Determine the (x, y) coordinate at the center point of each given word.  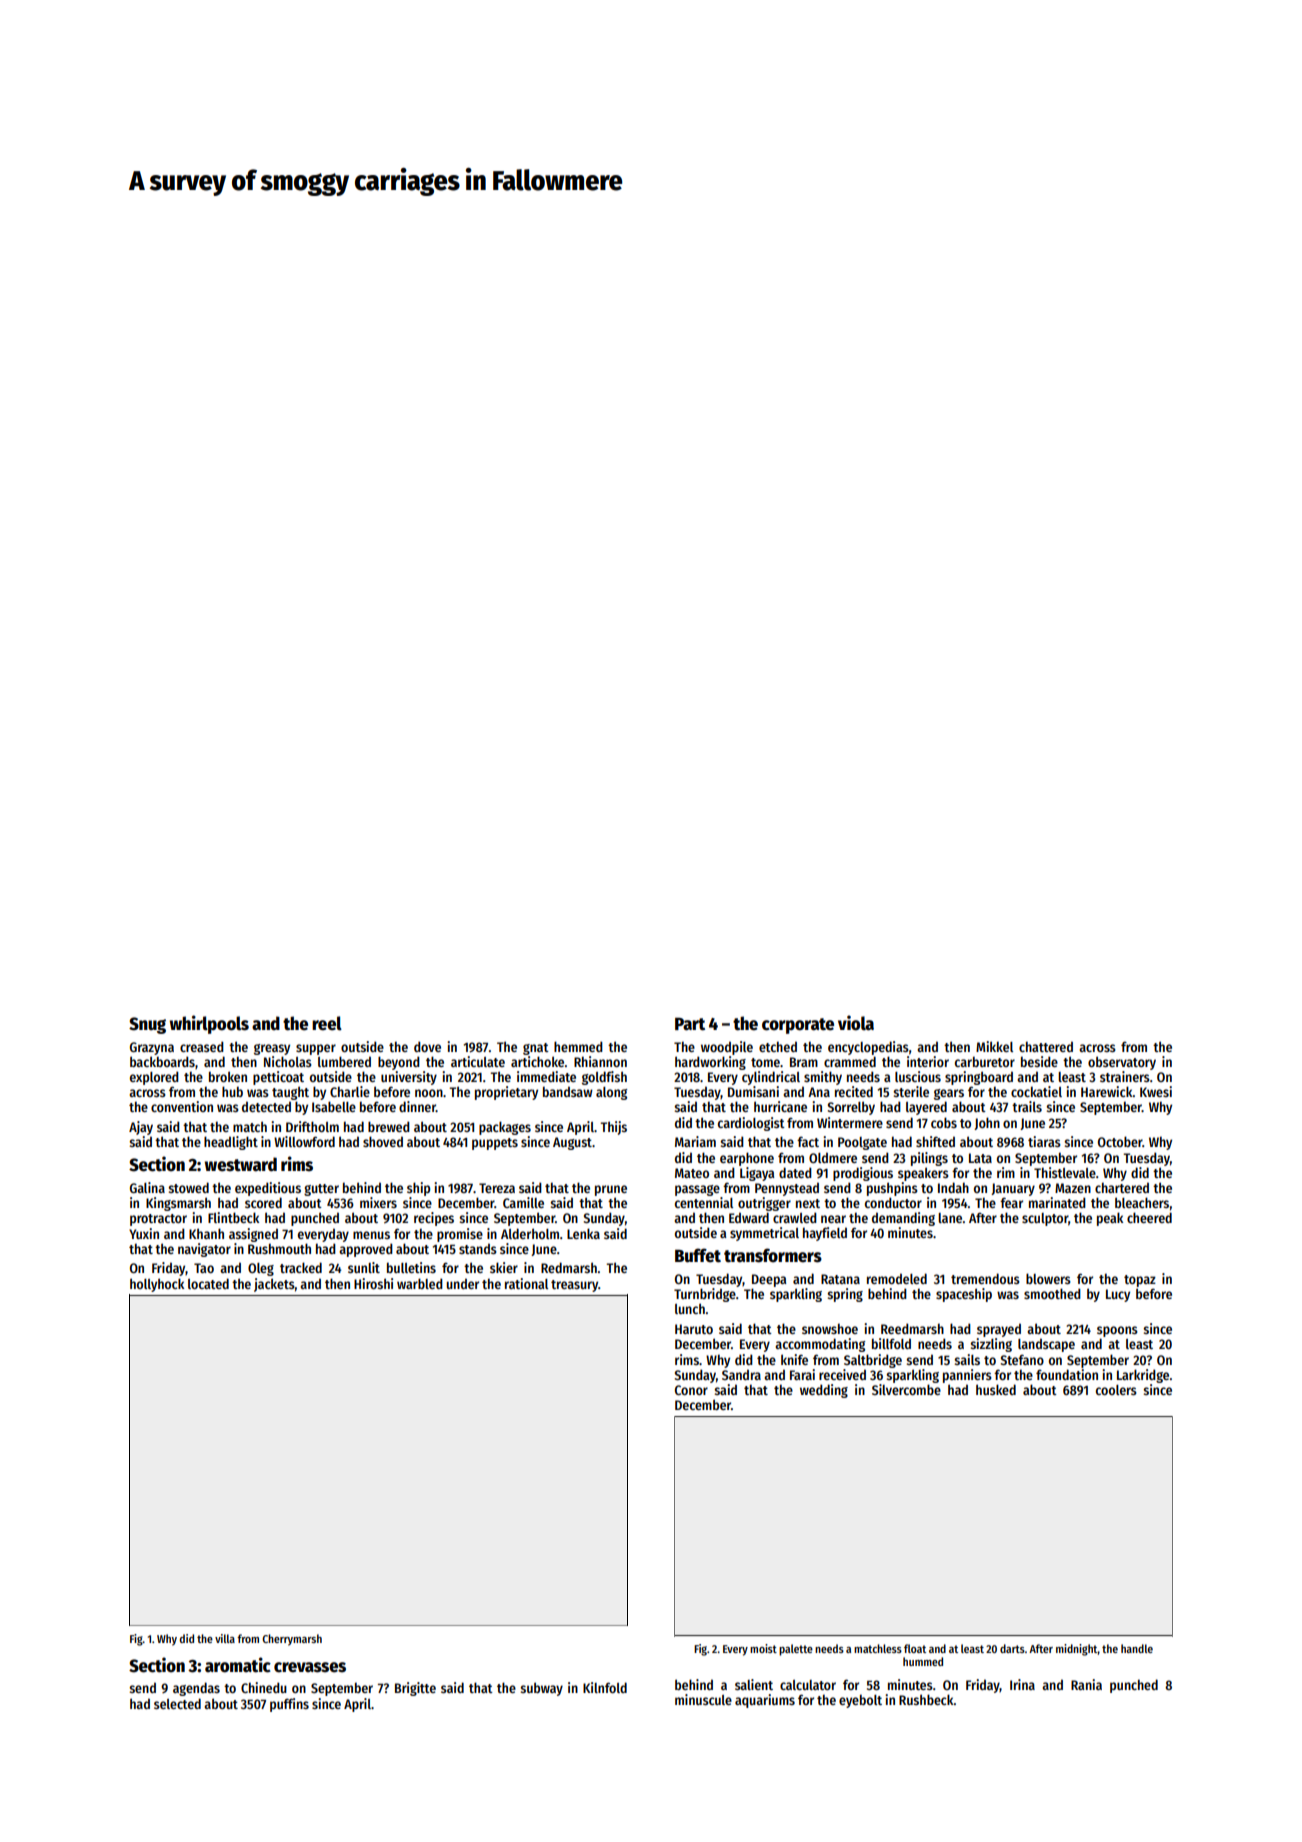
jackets (274, 1285)
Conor (691, 1390)
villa (225, 1638)
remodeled (897, 1278)
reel (327, 1023)
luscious (918, 1076)
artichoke (537, 1061)
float (915, 1648)
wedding (824, 1391)
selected (177, 1703)
